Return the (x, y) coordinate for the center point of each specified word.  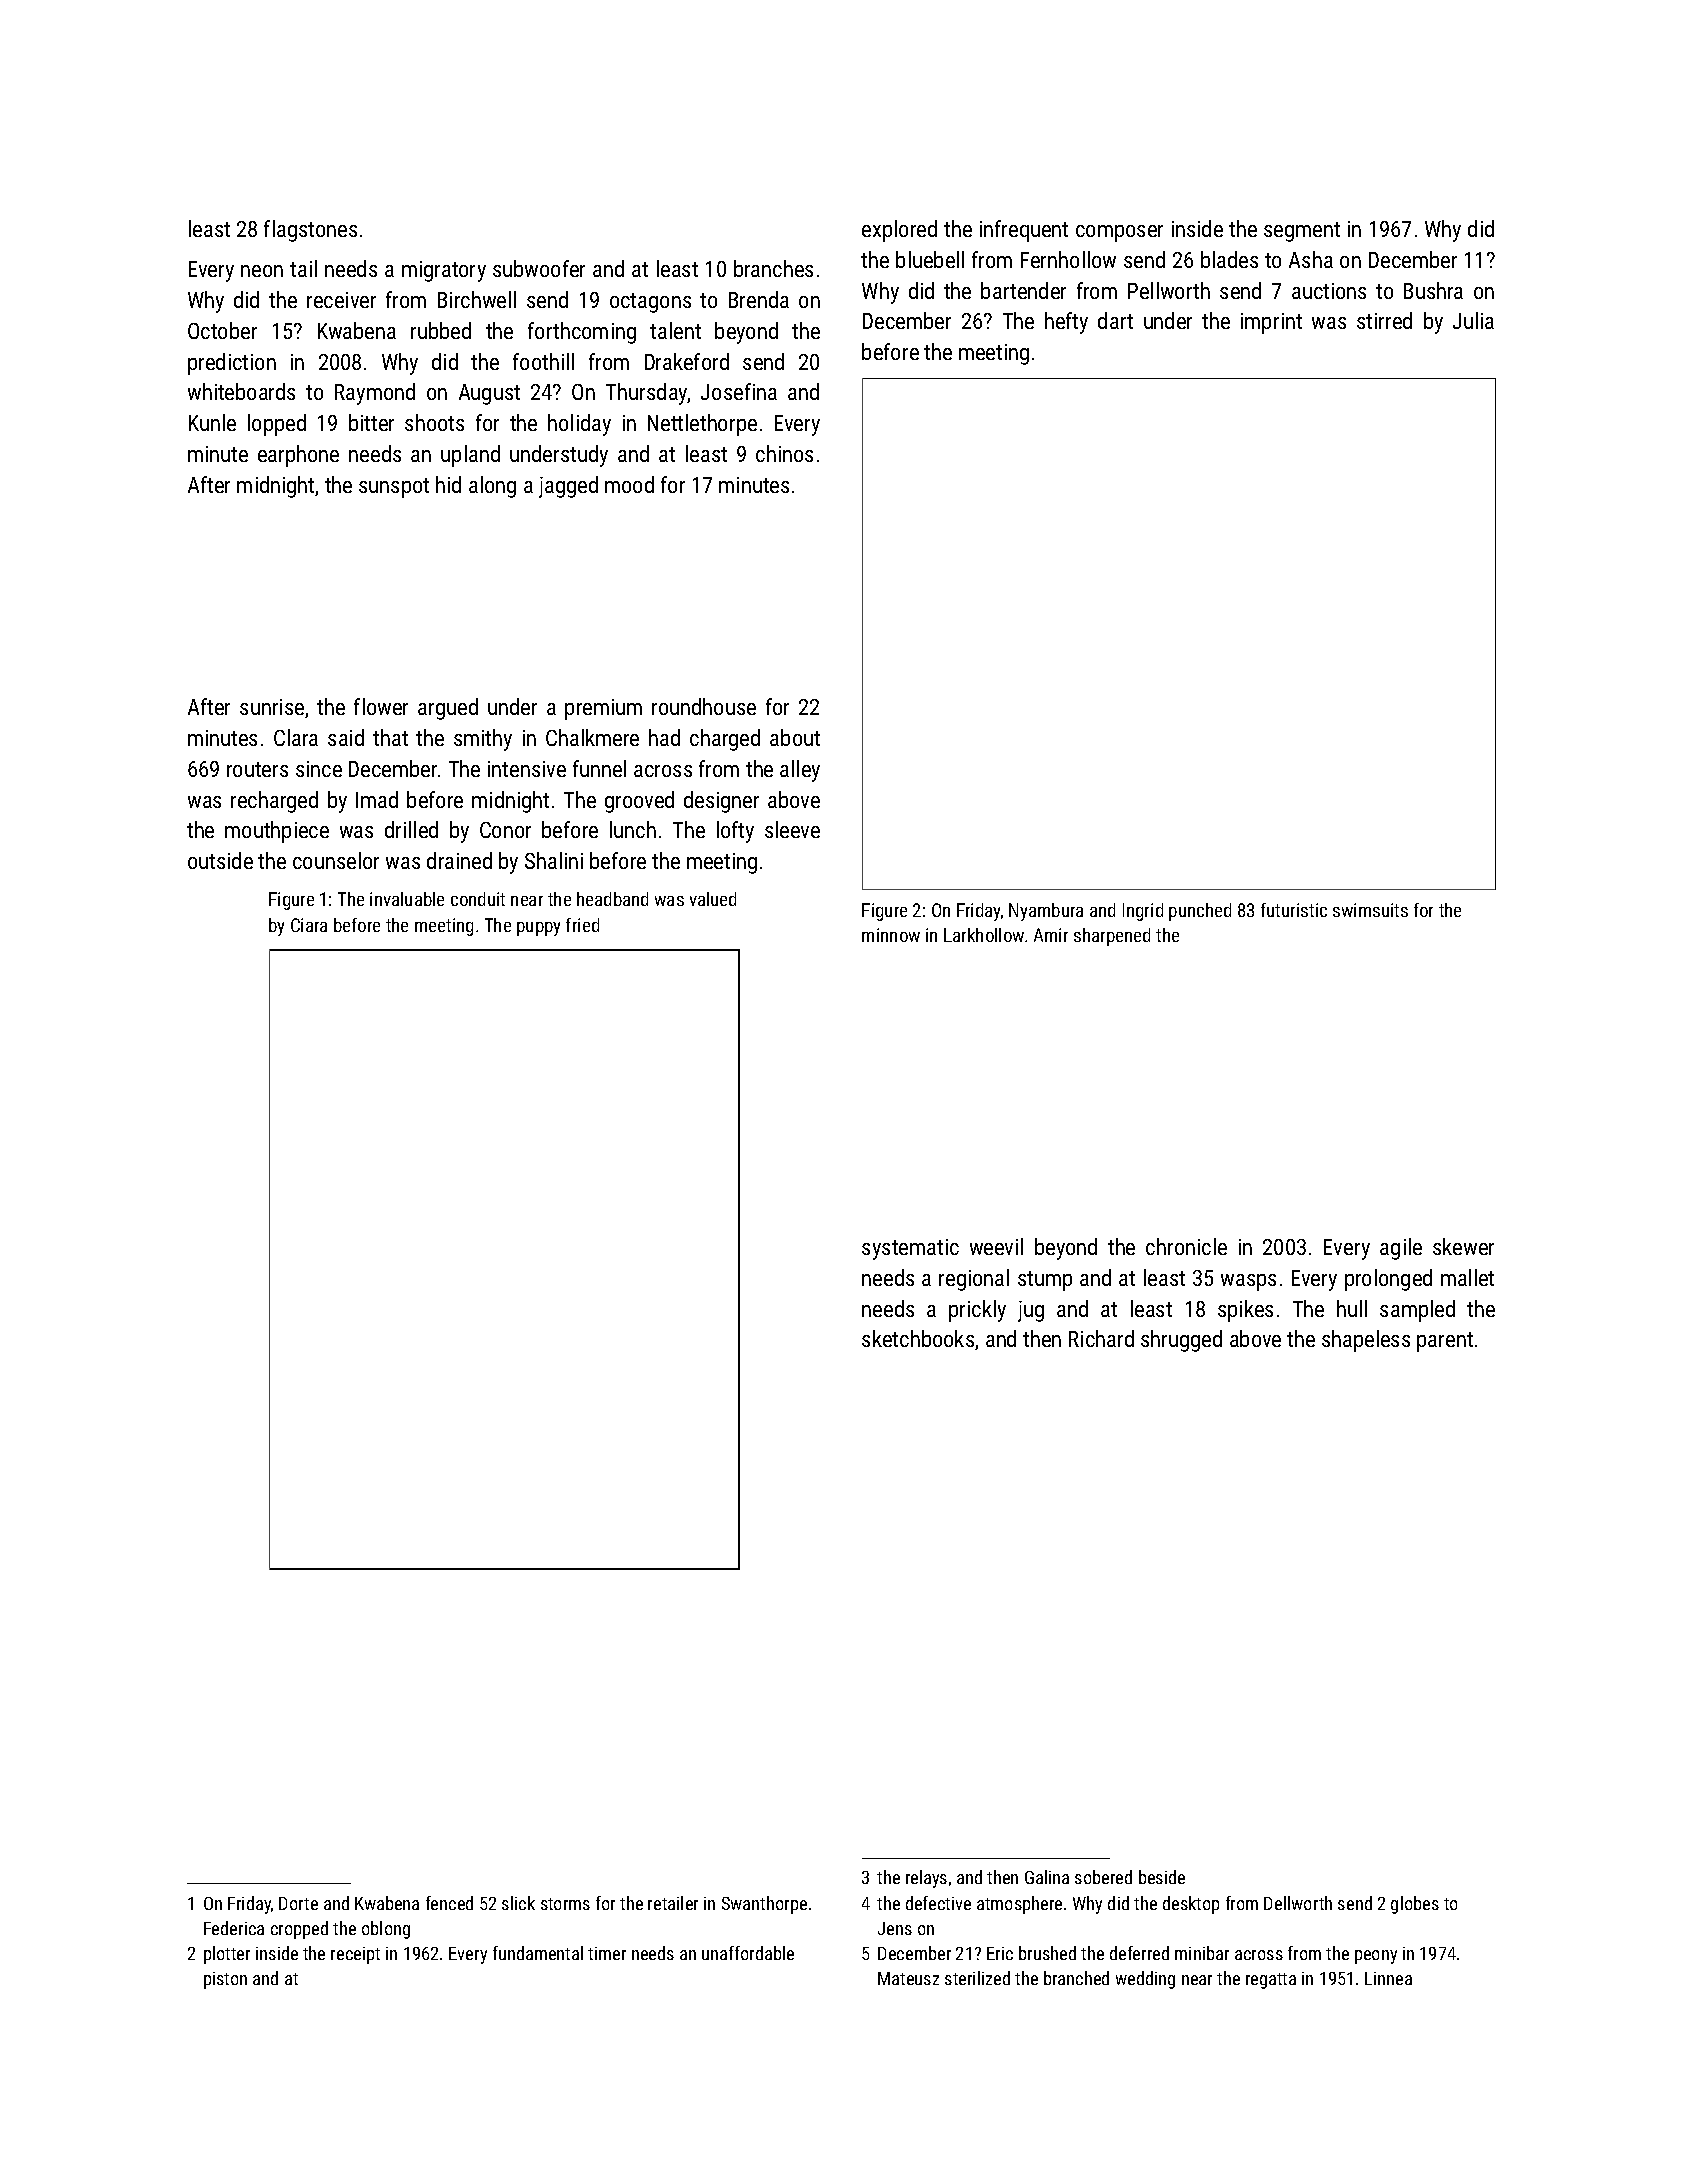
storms (565, 1904)
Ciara (309, 925)
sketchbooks (918, 1338)
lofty (735, 832)
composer (1119, 233)
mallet (1467, 1277)
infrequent (1024, 231)
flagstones (310, 231)
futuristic (1294, 910)
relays (926, 1879)
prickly (977, 1311)
